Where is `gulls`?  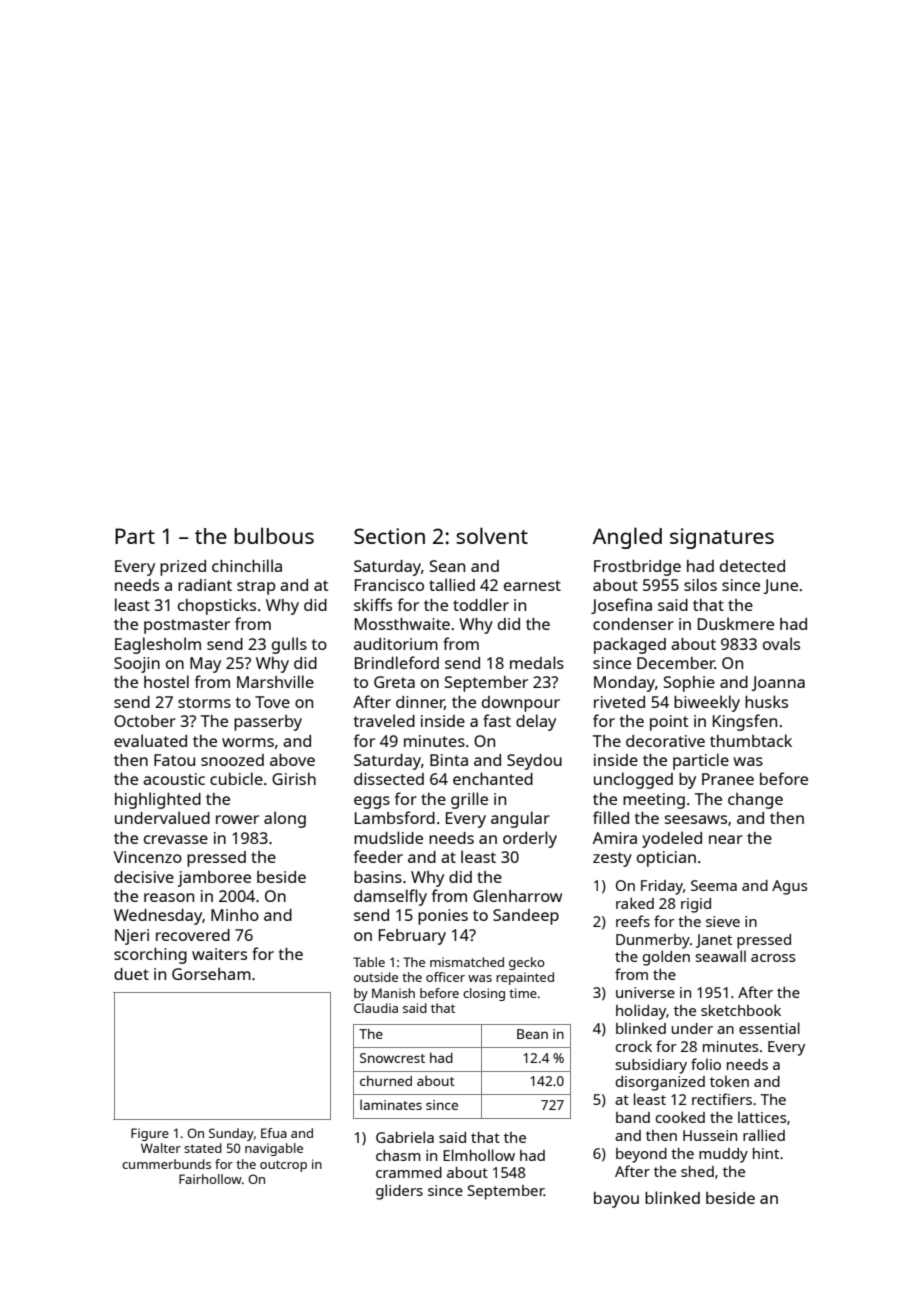 gulls is located at coordinates (289, 645).
